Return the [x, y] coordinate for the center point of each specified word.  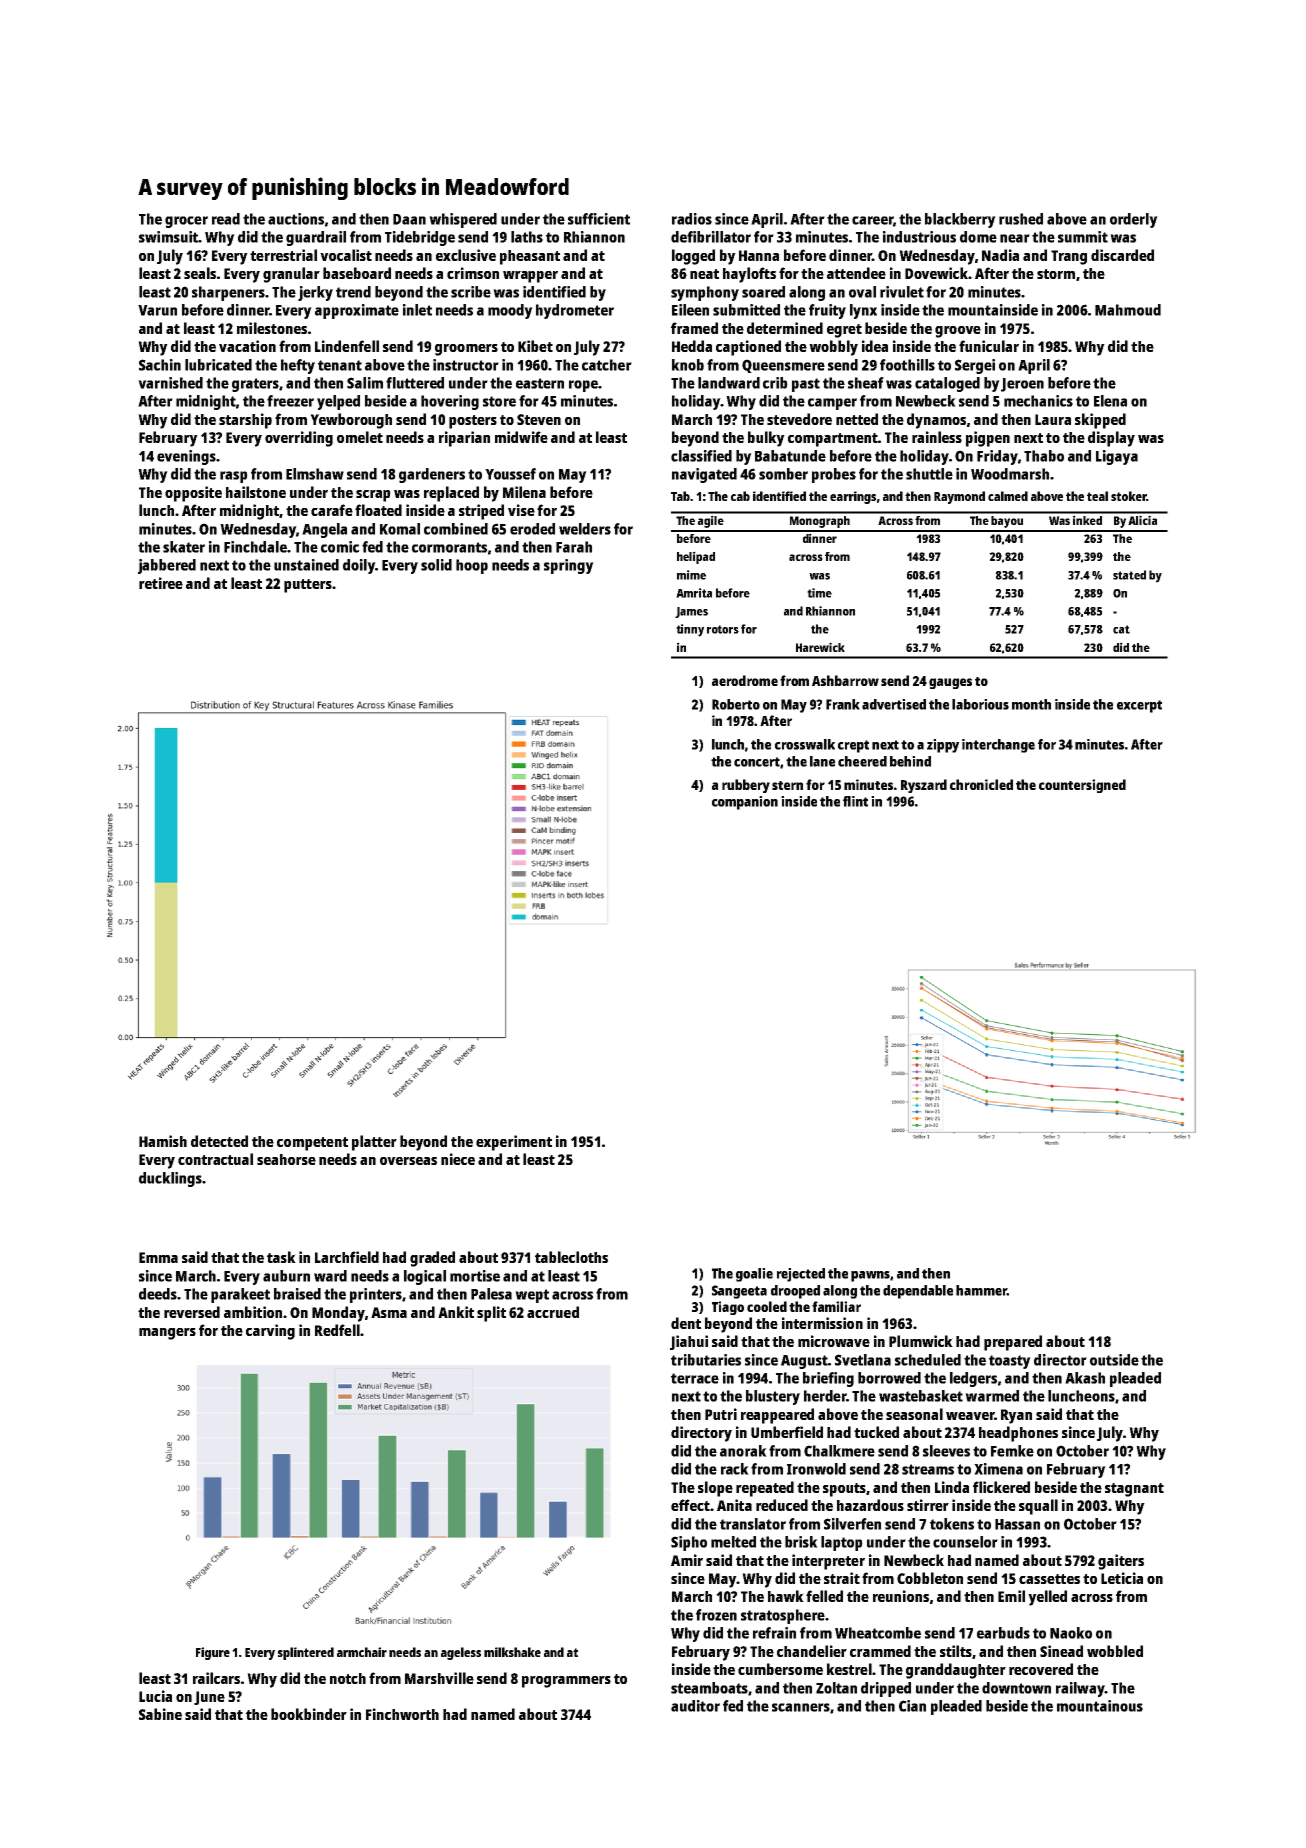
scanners [801, 1707]
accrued [553, 1312]
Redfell [337, 1330]
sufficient [599, 219]
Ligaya [1117, 457]
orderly [1134, 220]
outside [1114, 1360]
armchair [362, 1652]
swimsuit [168, 237]
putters [308, 586]
